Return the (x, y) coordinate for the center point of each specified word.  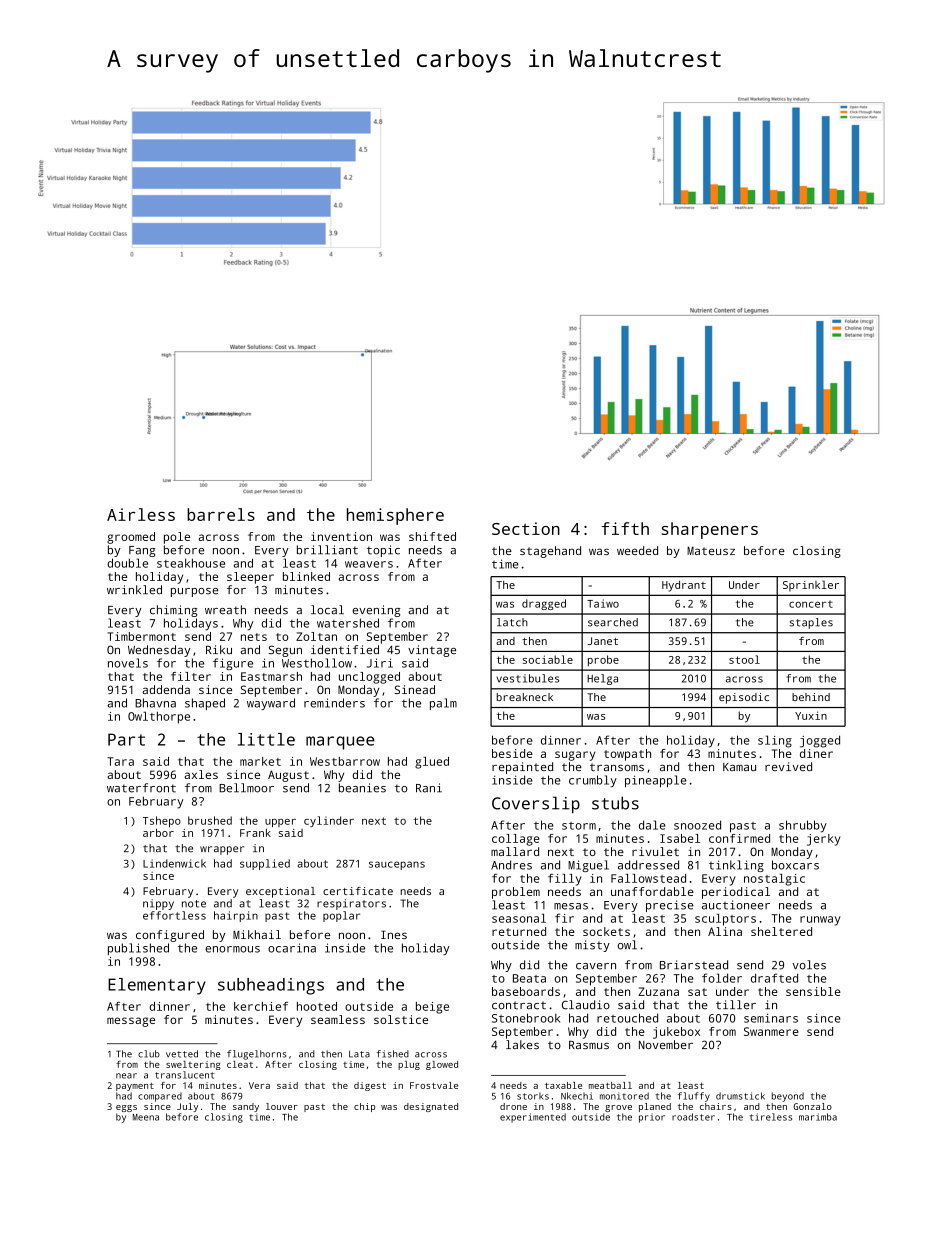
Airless (141, 514)
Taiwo (603, 603)
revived (788, 766)
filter (191, 676)
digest (370, 1086)
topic (383, 551)
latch (512, 622)
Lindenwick (174, 863)
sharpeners (710, 530)
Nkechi (577, 1096)
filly (565, 880)
